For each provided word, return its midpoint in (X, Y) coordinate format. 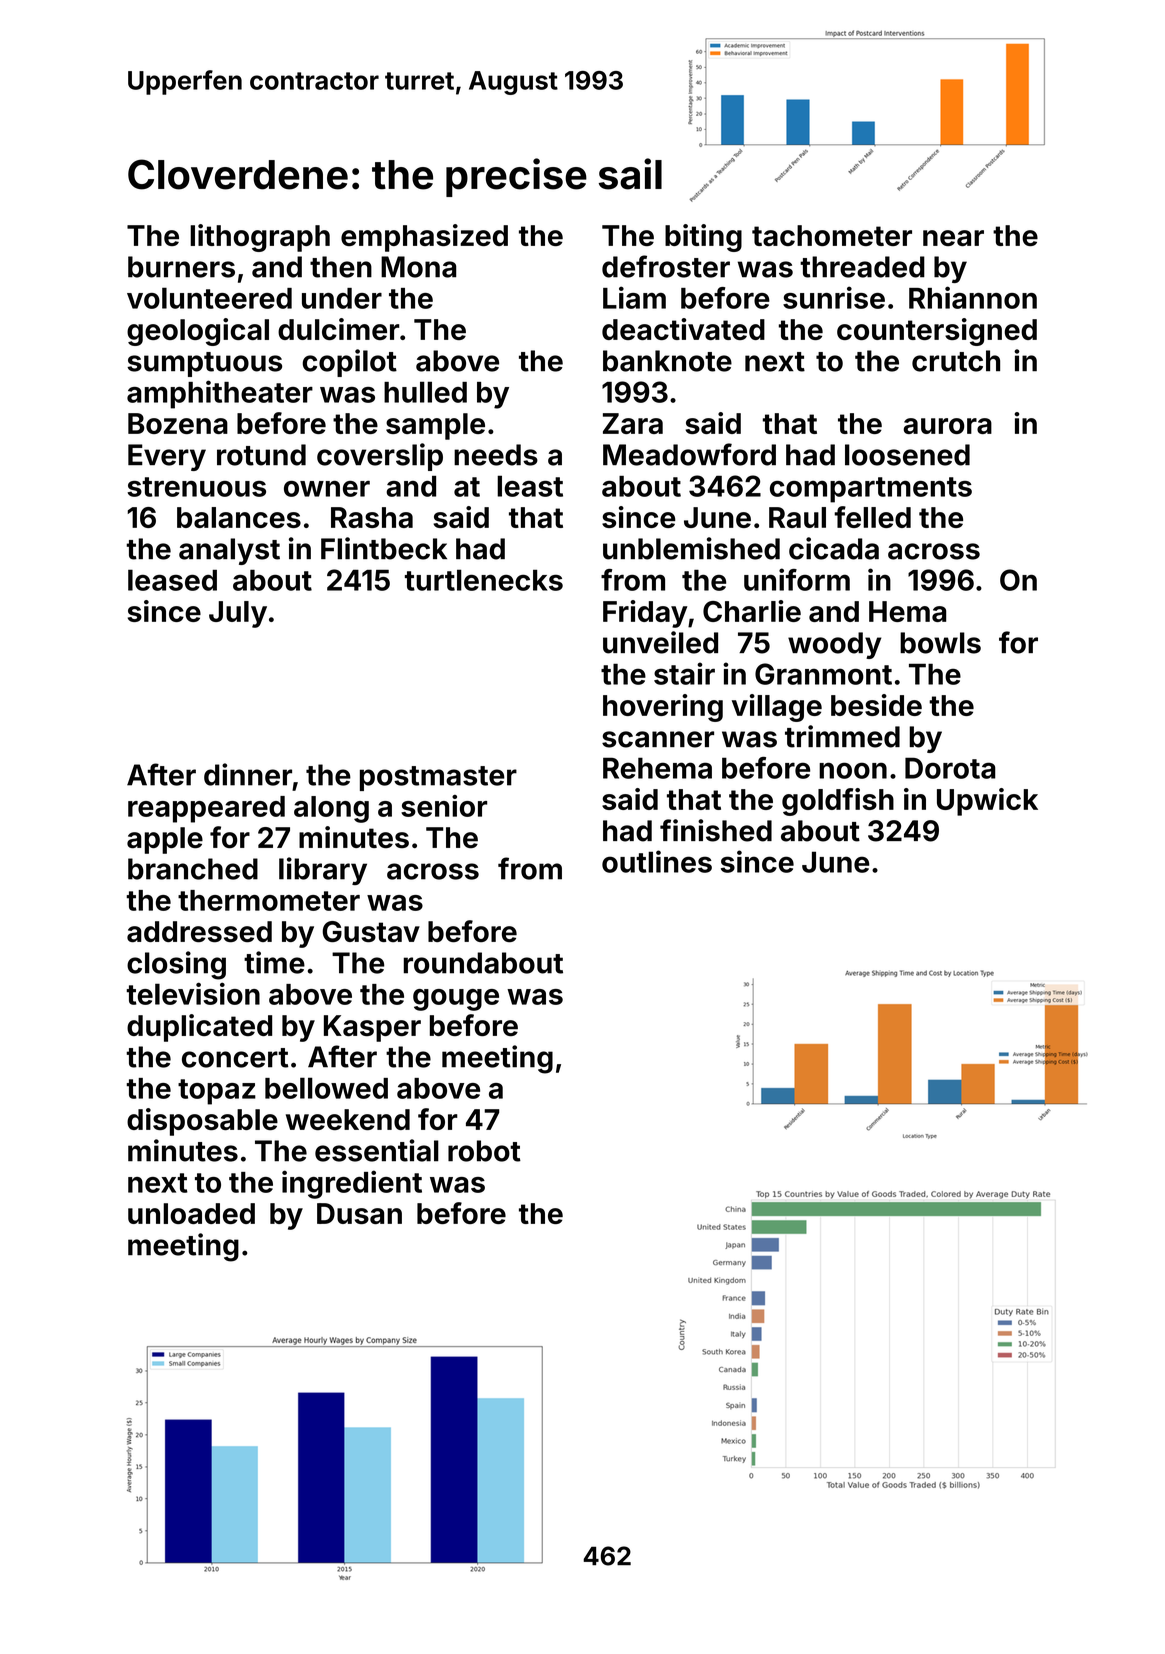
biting (703, 238)
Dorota (950, 768)
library (323, 871)
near (953, 238)
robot (484, 1151)
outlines (657, 861)
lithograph (260, 238)
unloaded (191, 1213)
